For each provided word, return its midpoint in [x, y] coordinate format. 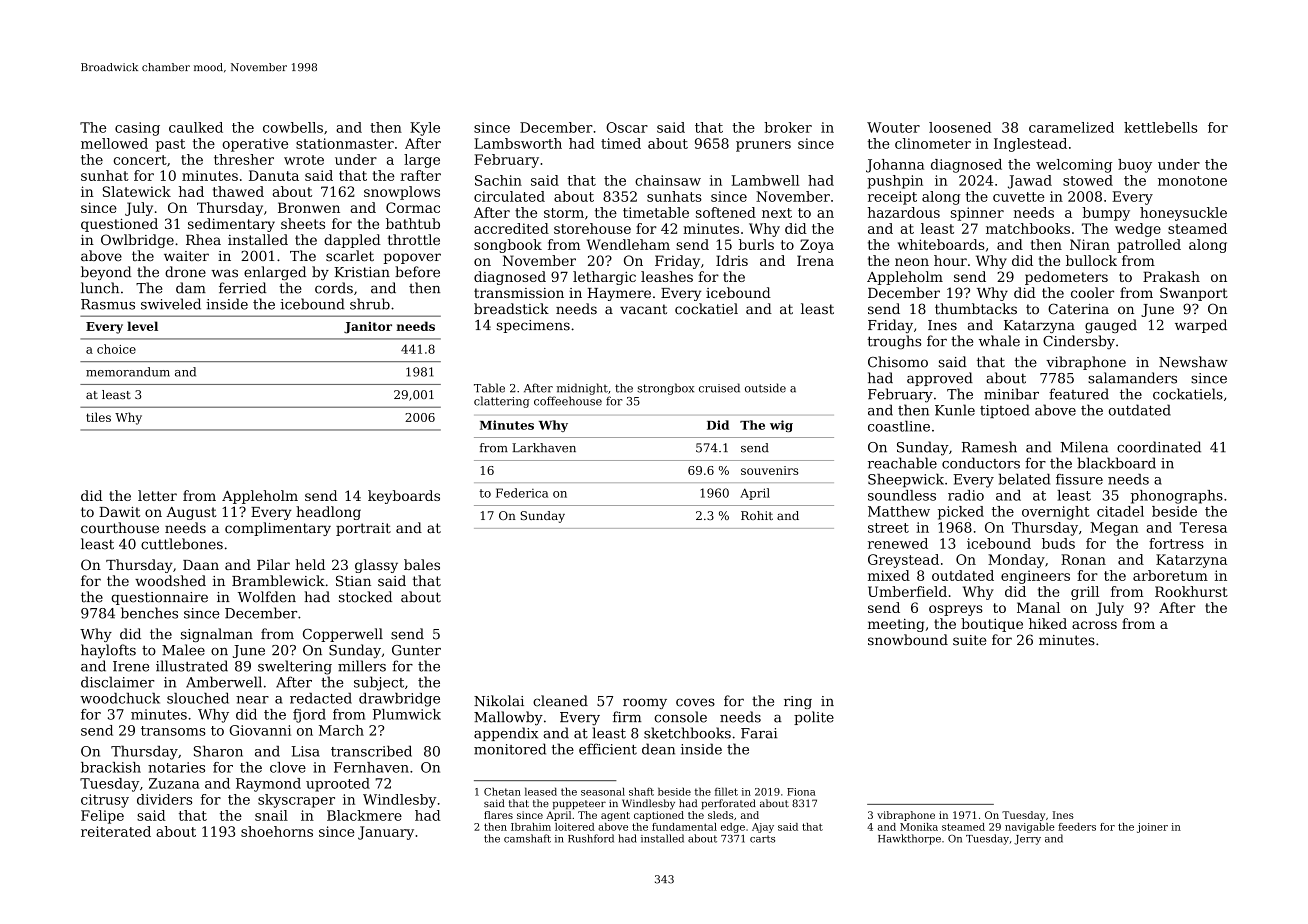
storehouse [592, 228]
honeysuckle [1183, 214]
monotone [1192, 181]
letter [157, 495]
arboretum [1170, 575]
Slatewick [137, 191]
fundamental [684, 827]
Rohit [757, 515]
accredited [511, 228]
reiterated [116, 831]
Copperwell [343, 635]
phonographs [1177, 497]
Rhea [203, 239]
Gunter [416, 650]
